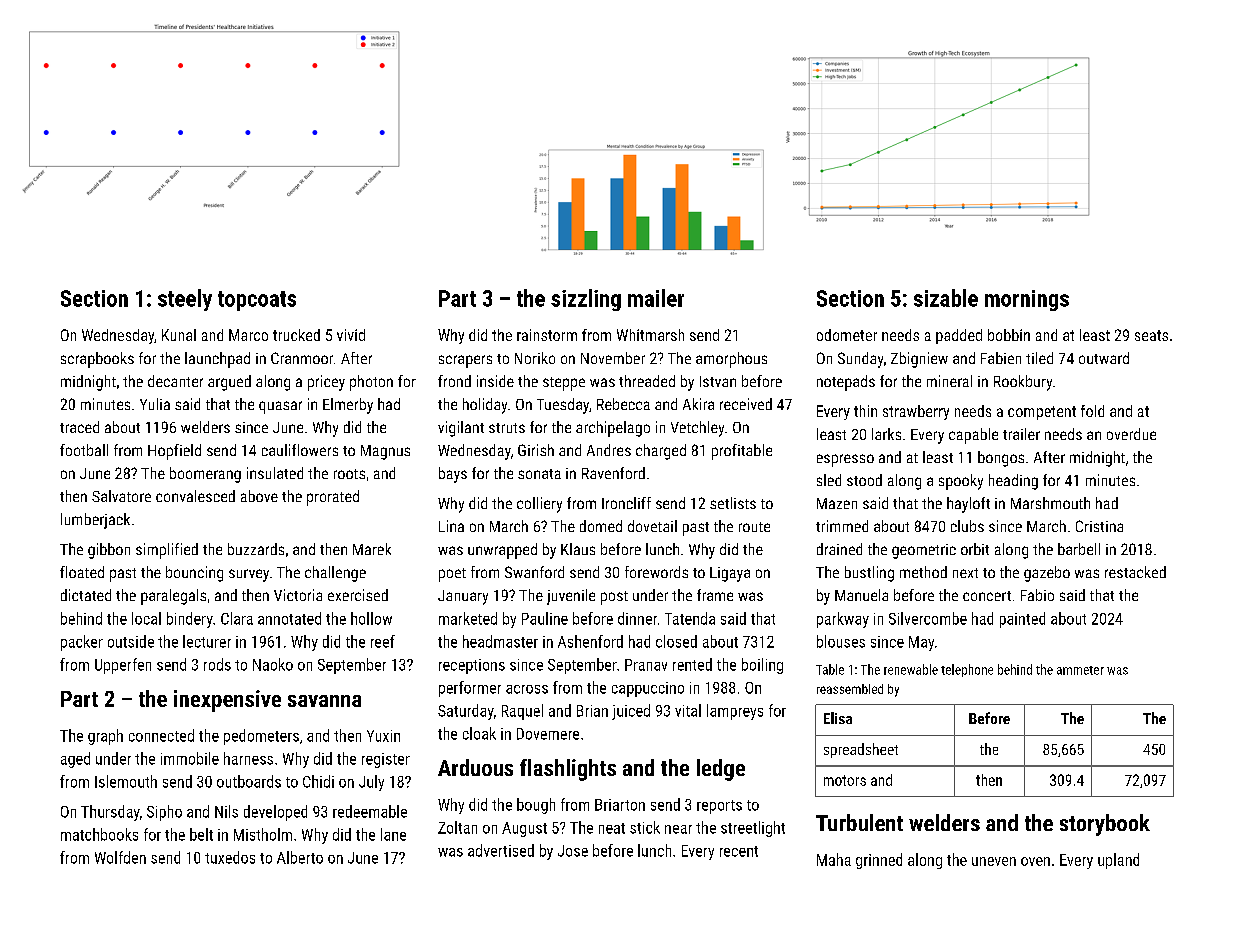  What do you see at coordinates (452, 575) in the document?
I see `poet` at bounding box center [452, 575].
